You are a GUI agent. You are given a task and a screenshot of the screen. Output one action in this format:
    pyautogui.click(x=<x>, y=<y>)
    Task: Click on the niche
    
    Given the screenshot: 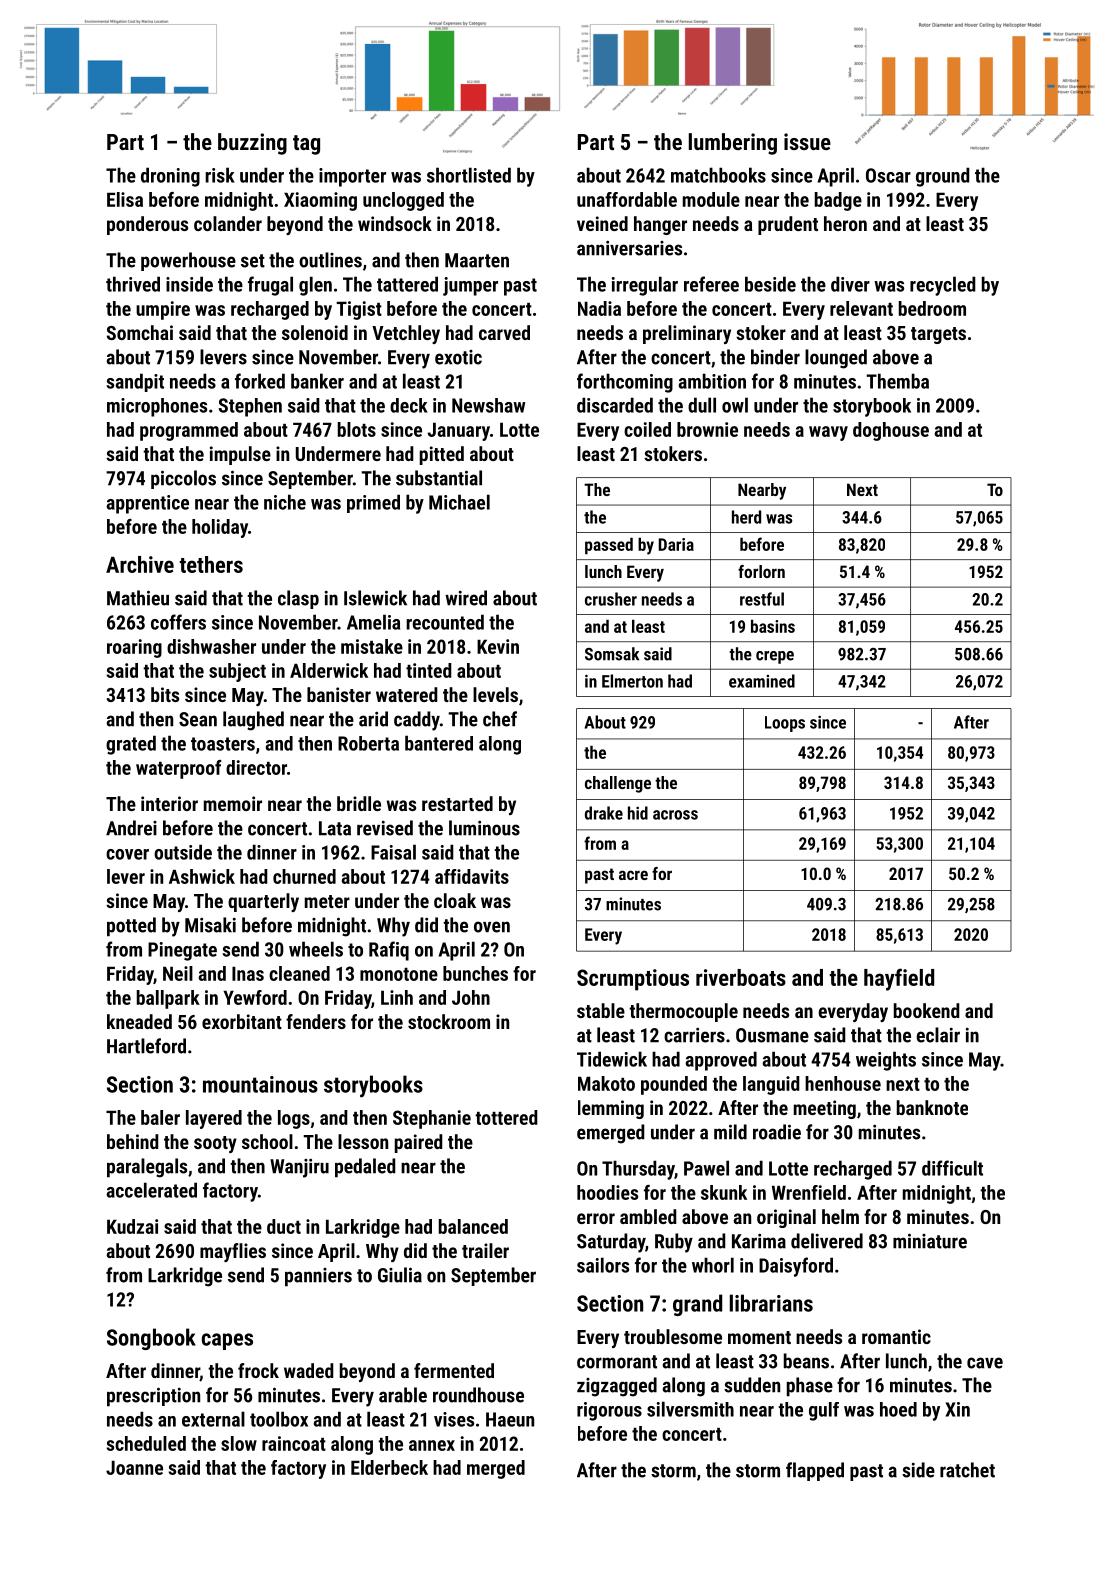 What is the action you would take?
    pyautogui.click(x=285, y=502)
